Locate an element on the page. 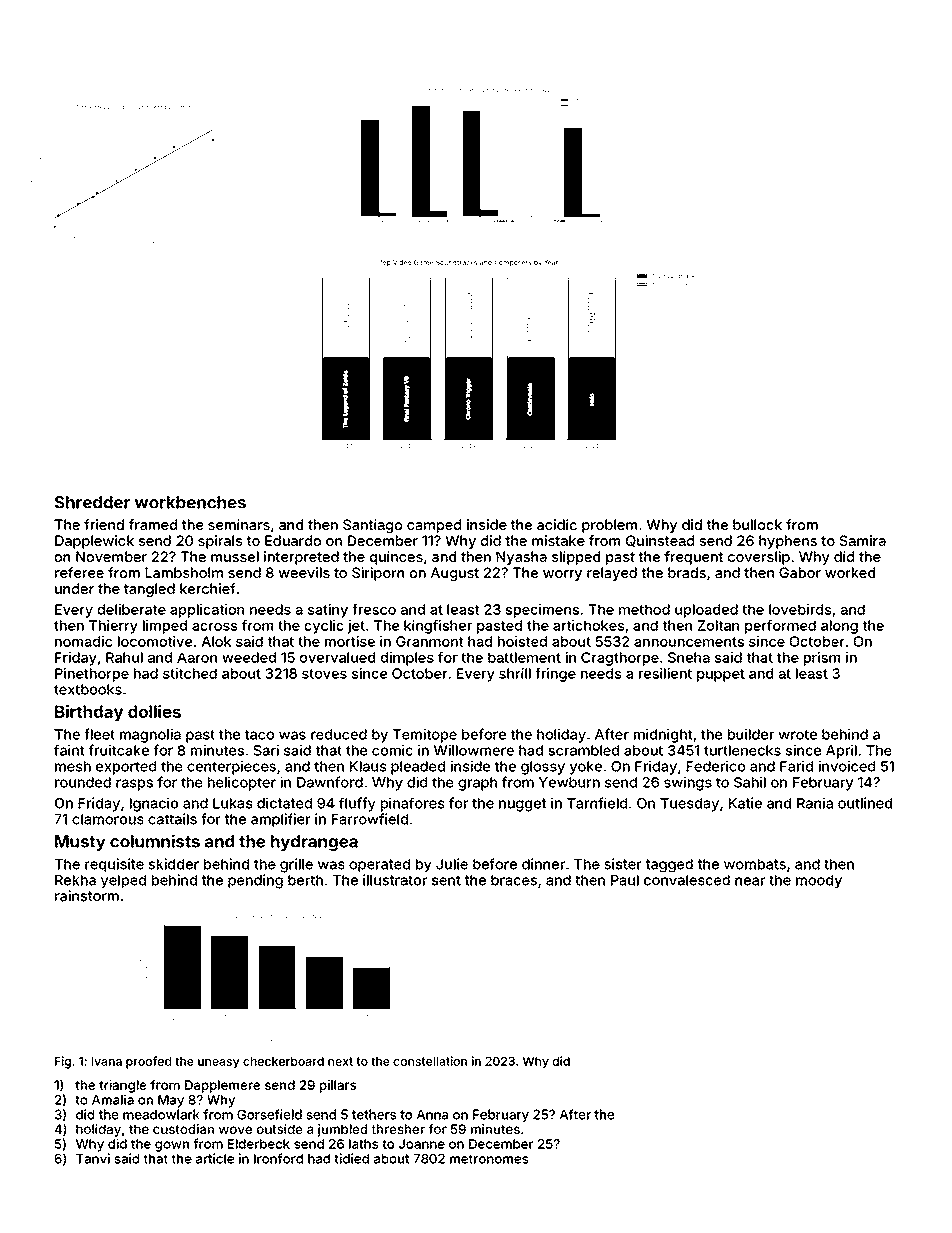 Image resolution: width=952 pixels, height=1233 pixels. uneasy is located at coordinates (218, 1064).
